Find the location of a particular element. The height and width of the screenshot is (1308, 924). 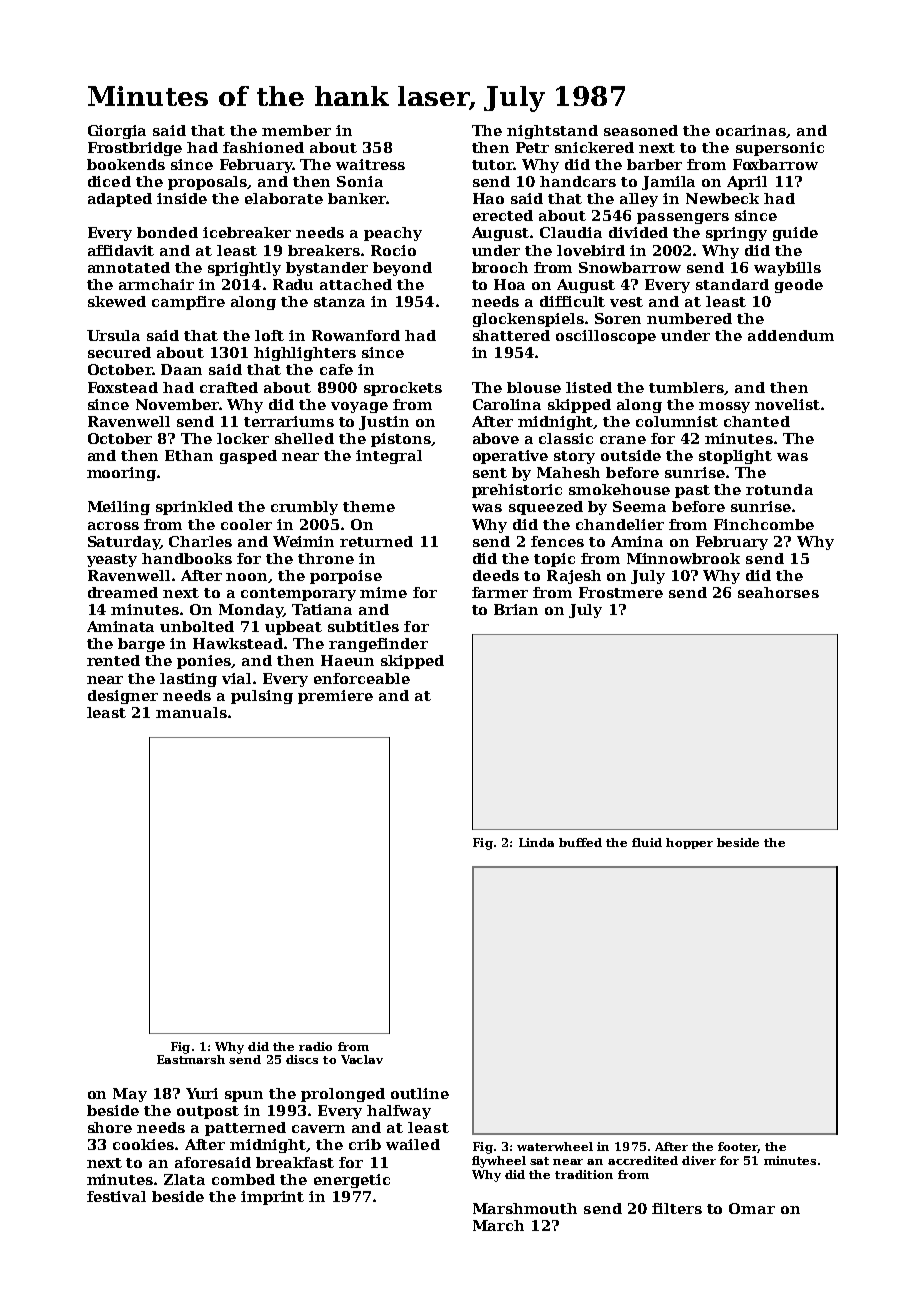

waitress is located at coordinates (370, 164).
